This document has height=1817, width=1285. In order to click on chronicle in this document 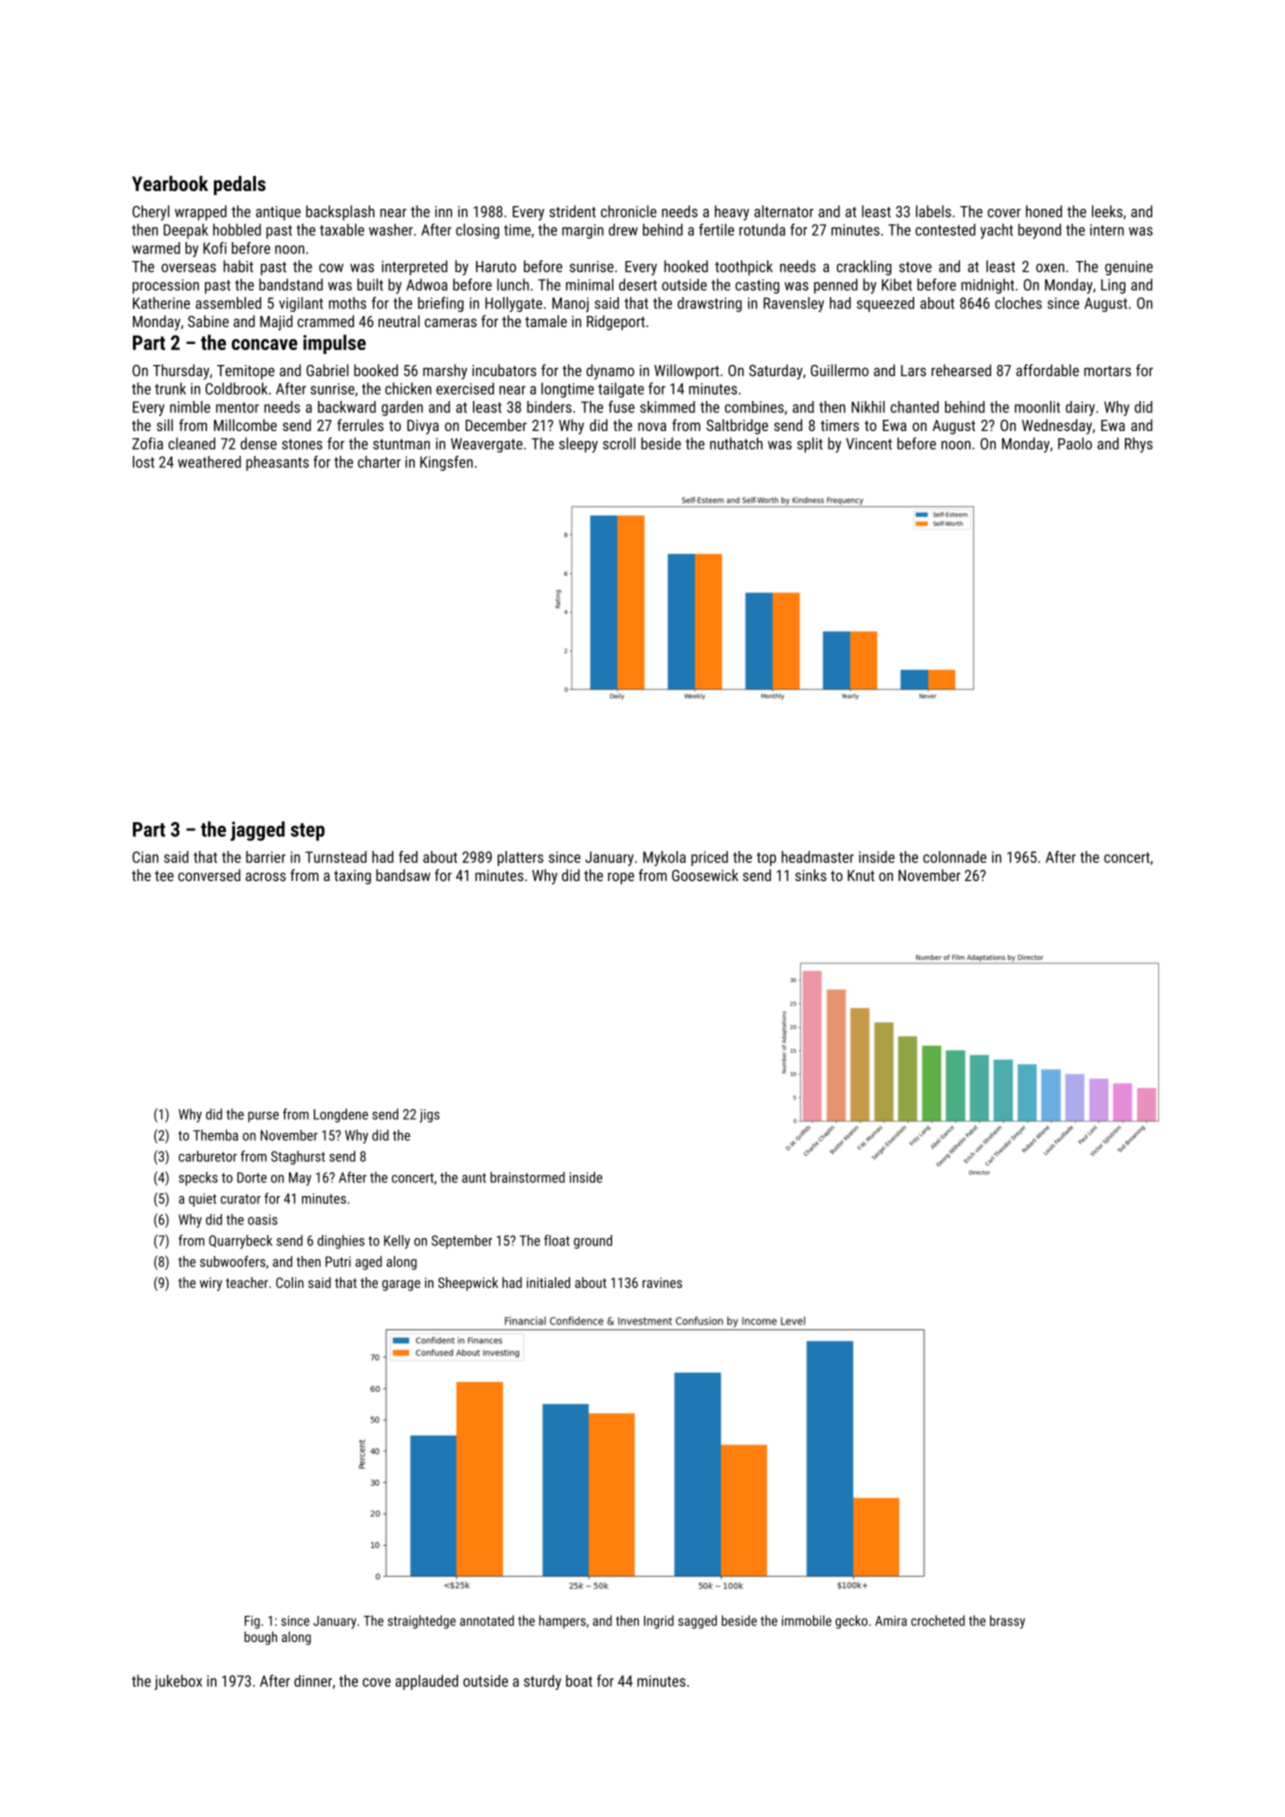, I will do `click(629, 211)`.
